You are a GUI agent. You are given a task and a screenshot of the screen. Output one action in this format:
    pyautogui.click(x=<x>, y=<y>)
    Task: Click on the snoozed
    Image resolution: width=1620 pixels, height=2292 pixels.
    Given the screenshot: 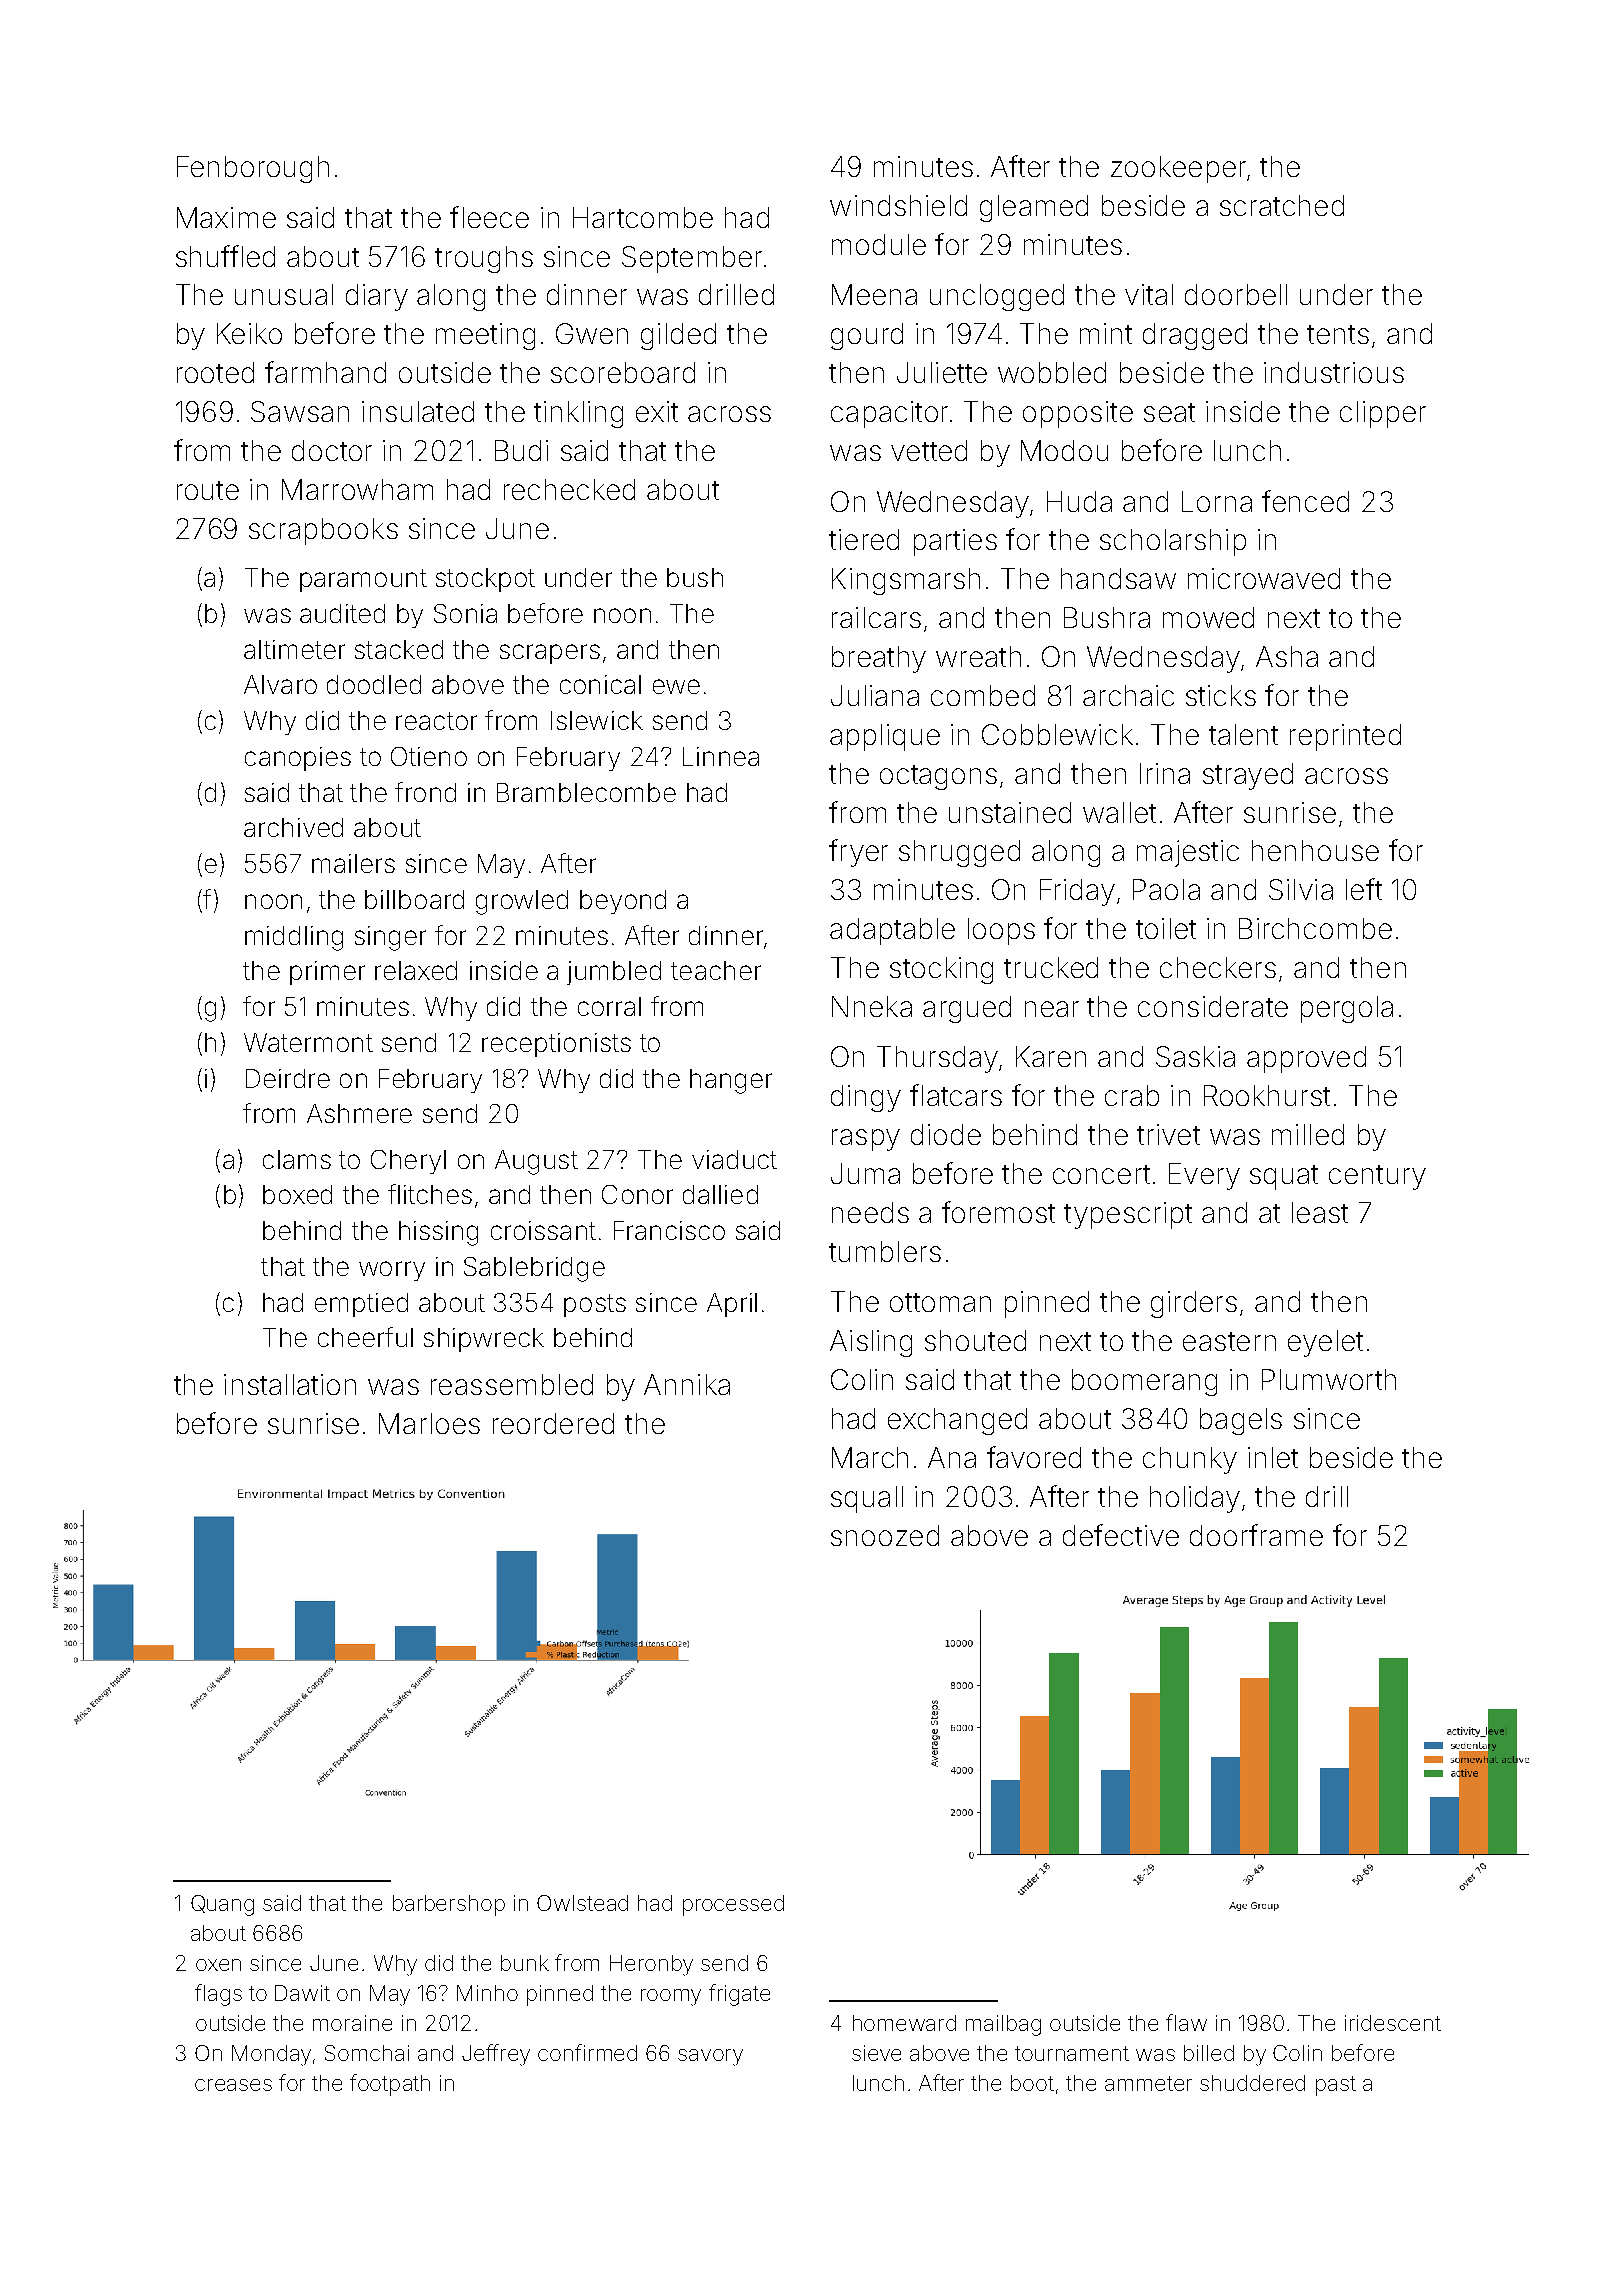 What is the action you would take?
    pyautogui.click(x=885, y=1535)
